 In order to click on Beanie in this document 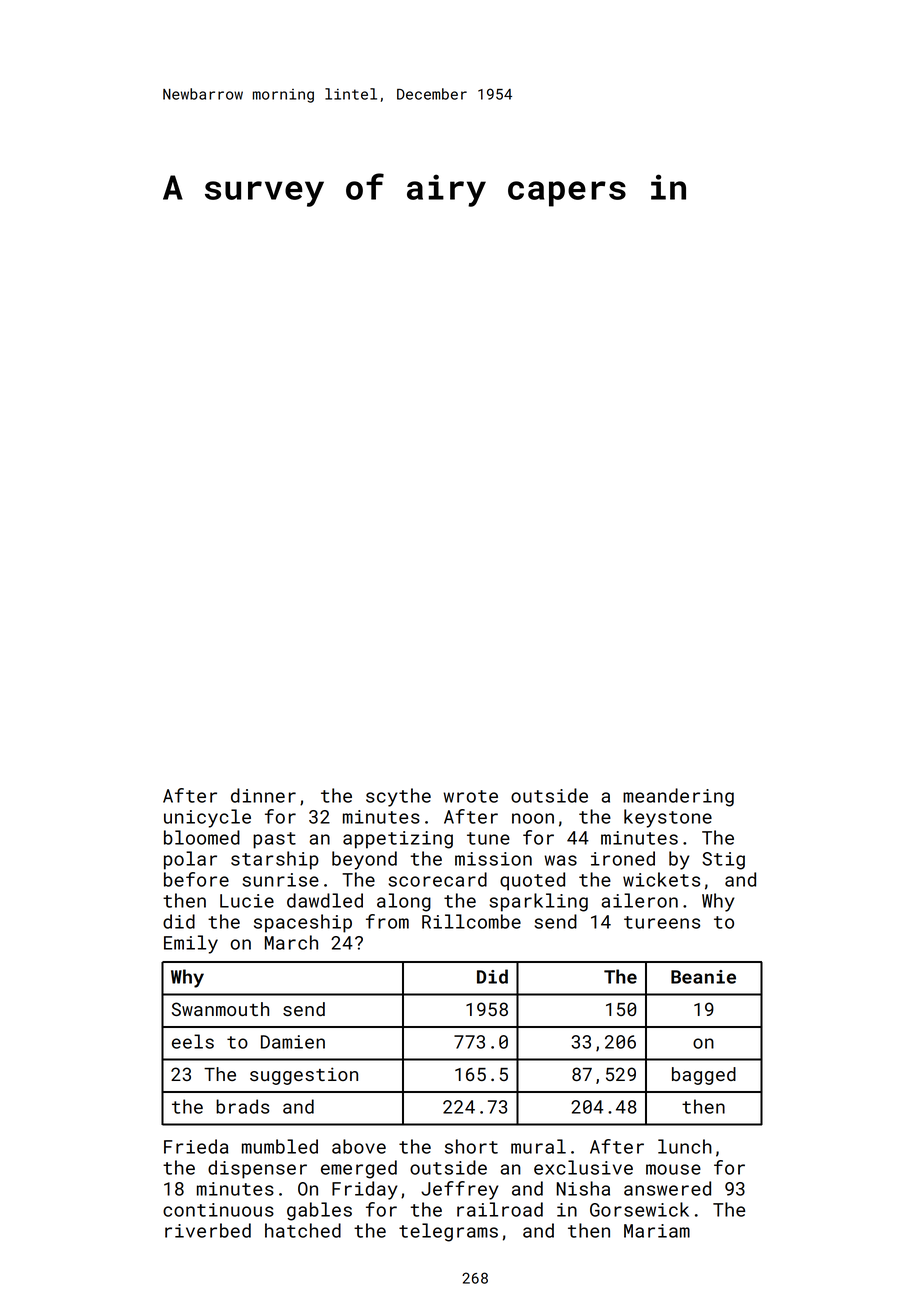, I will do `click(703, 977)`.
